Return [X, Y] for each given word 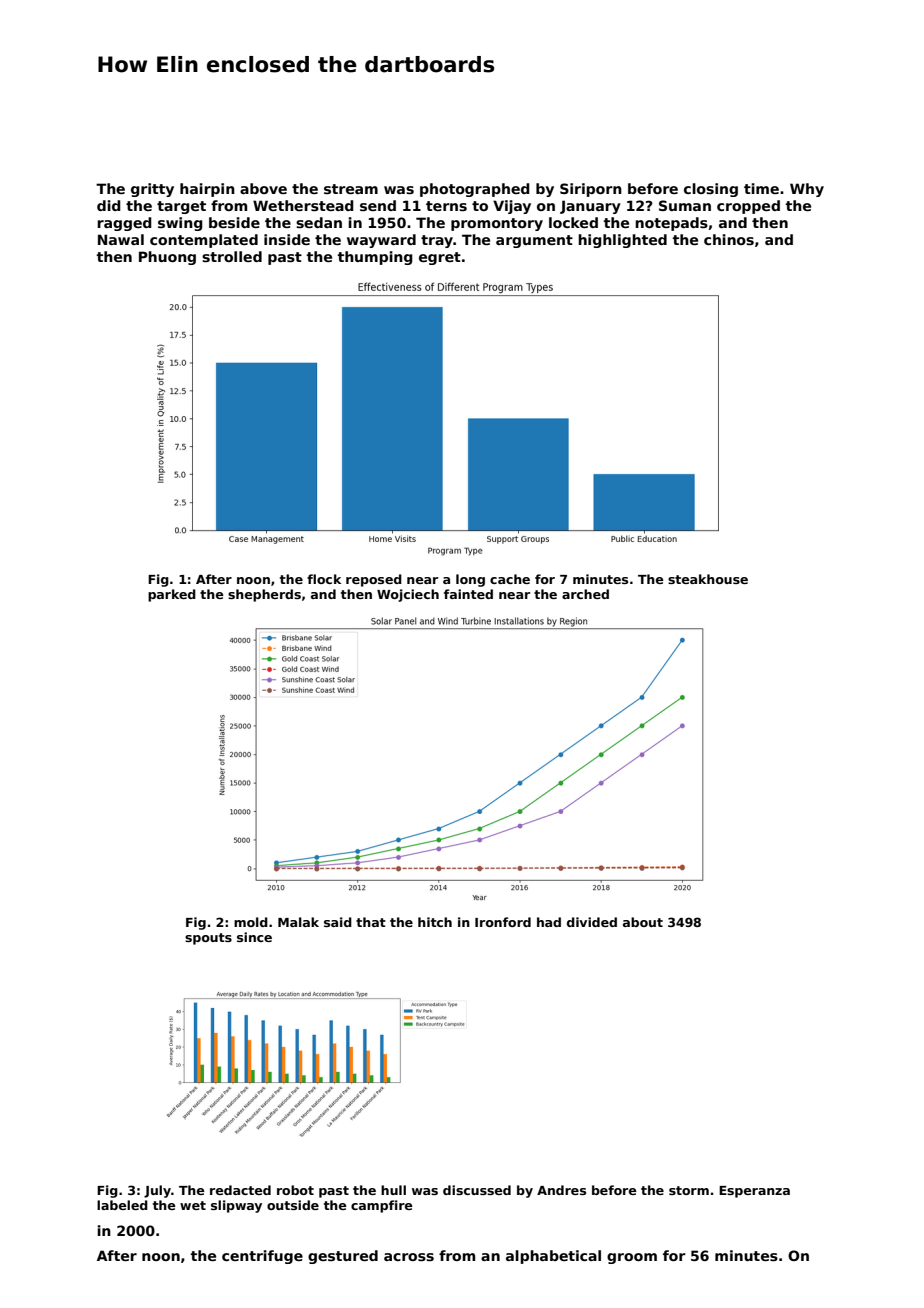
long [470, 580]
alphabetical [553, 1257]
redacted [240, 1190]
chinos [729, 239]
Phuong [167, 258]
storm [689, 1190]
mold [251, 922]
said [338, 922]
